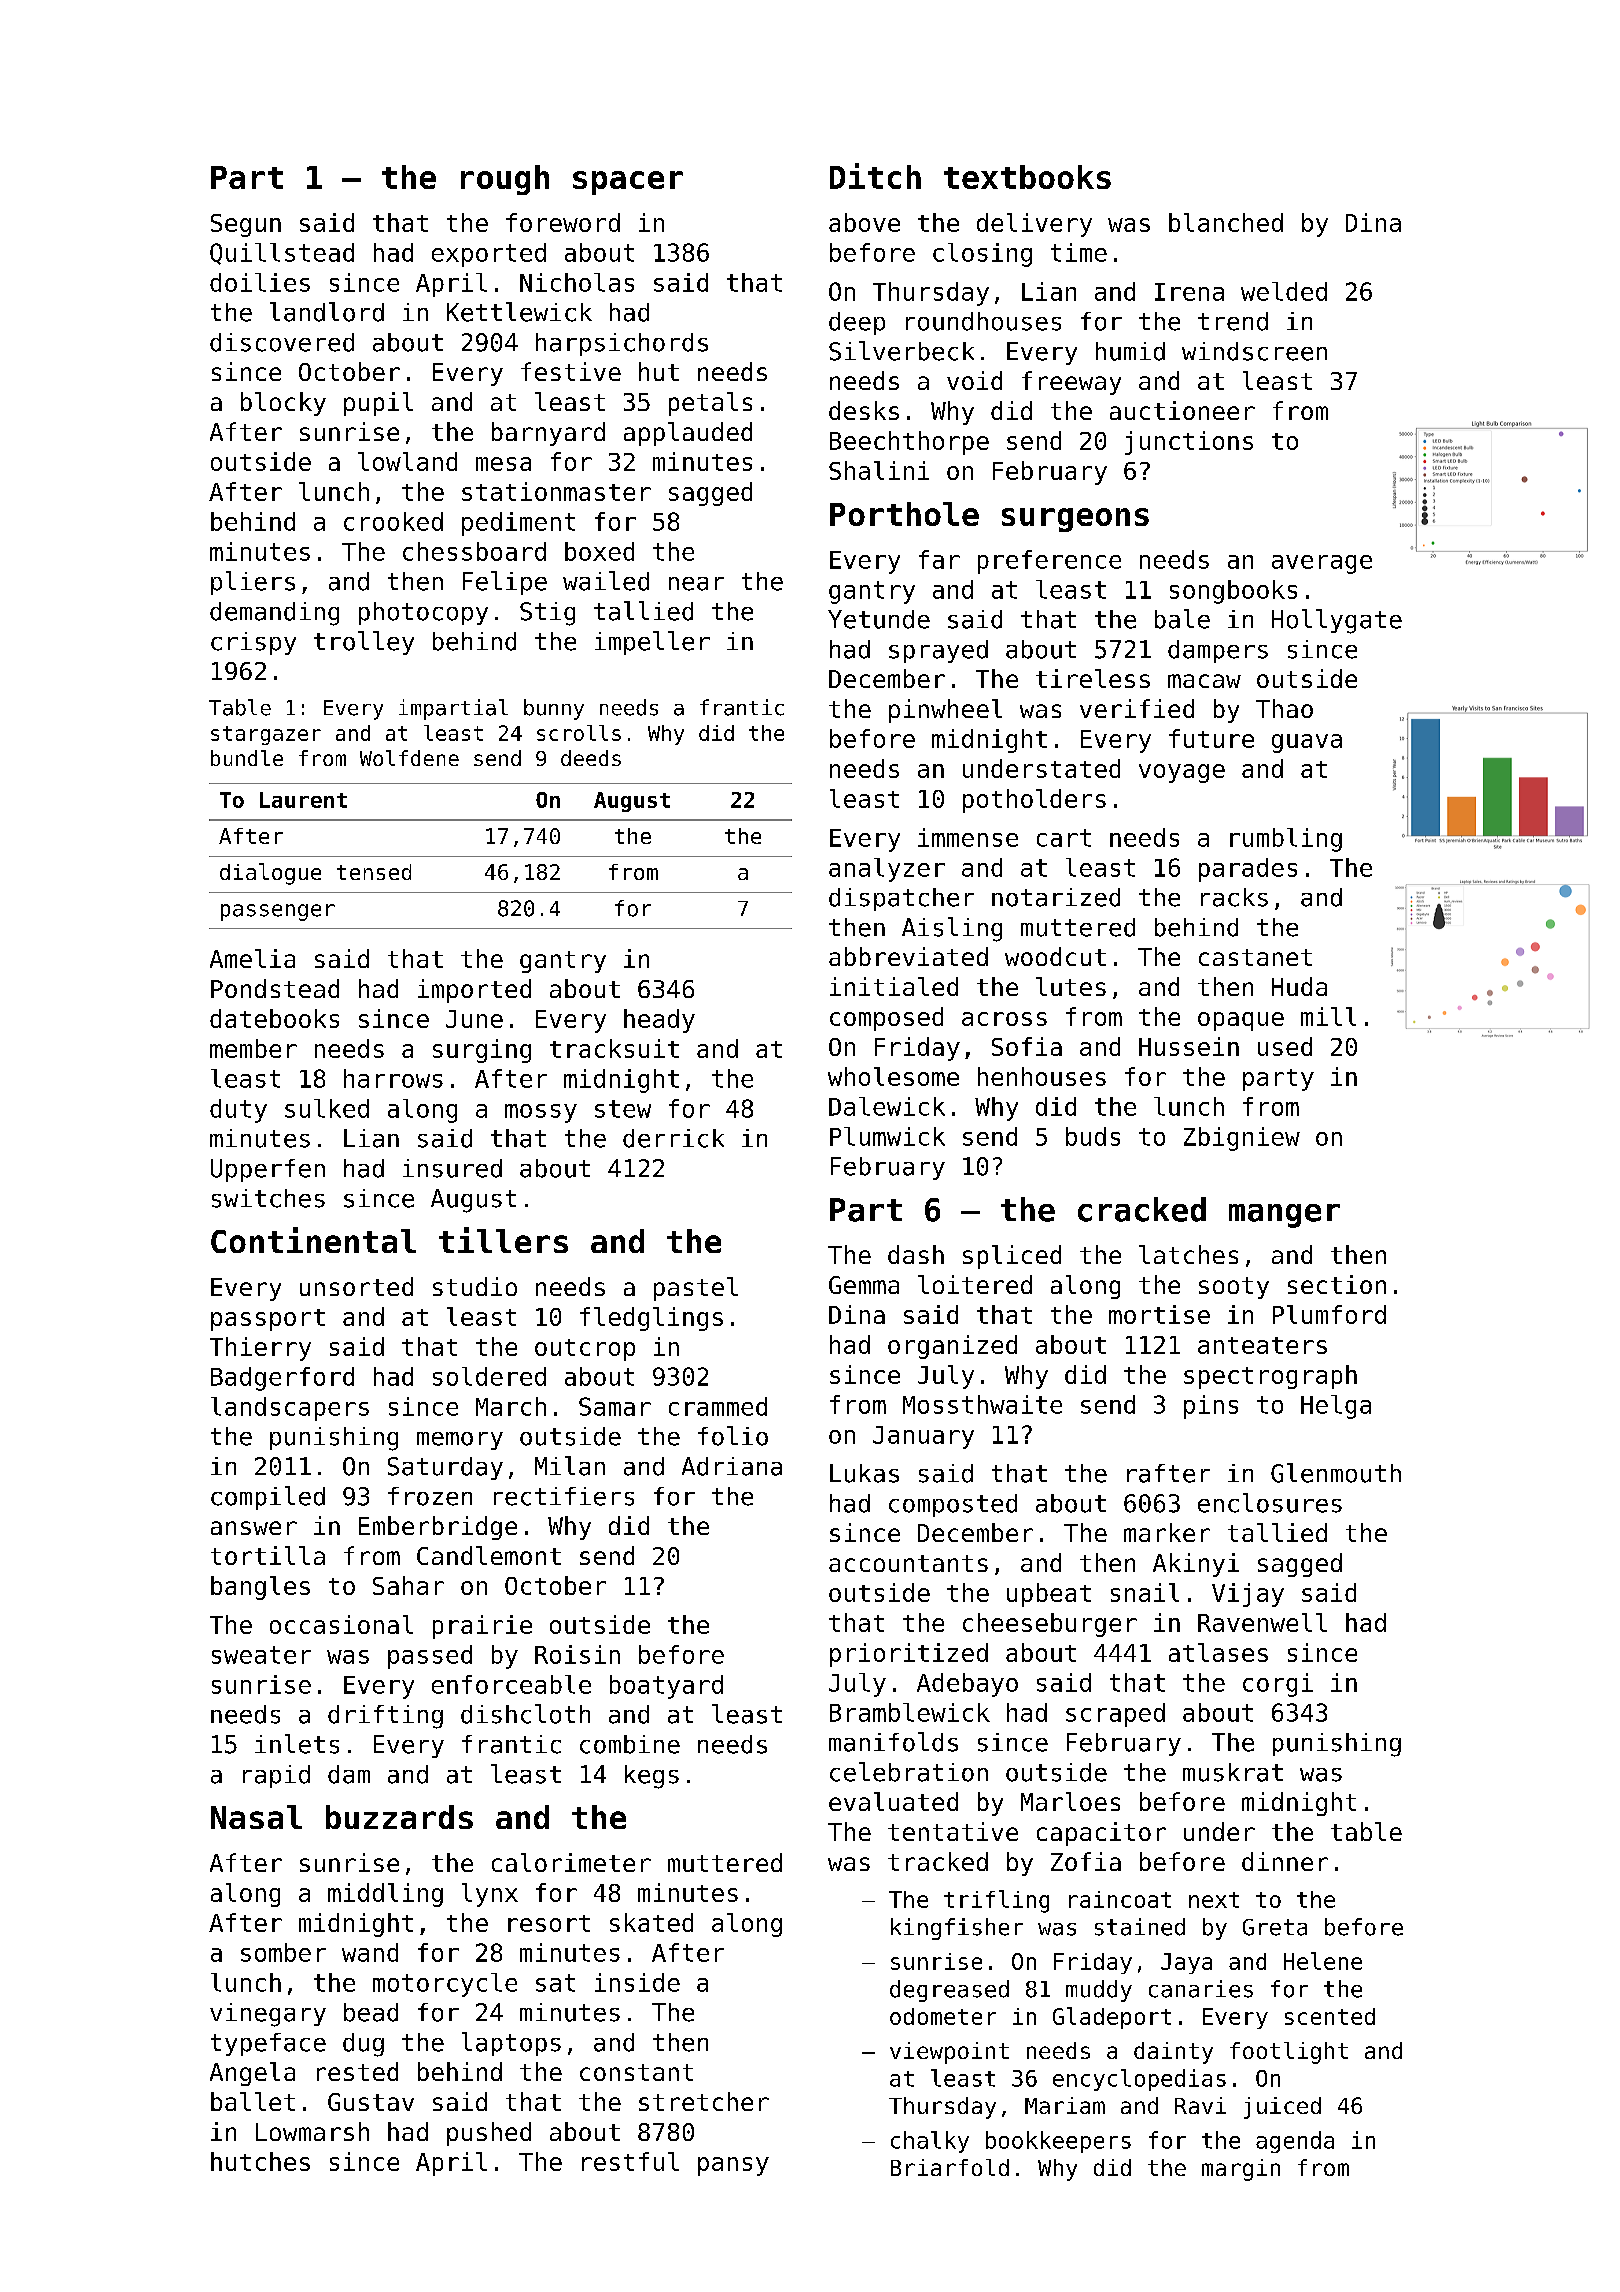  Describe the element at coordinates (651, 1319) in the document. I see `fledglings` at that location.
